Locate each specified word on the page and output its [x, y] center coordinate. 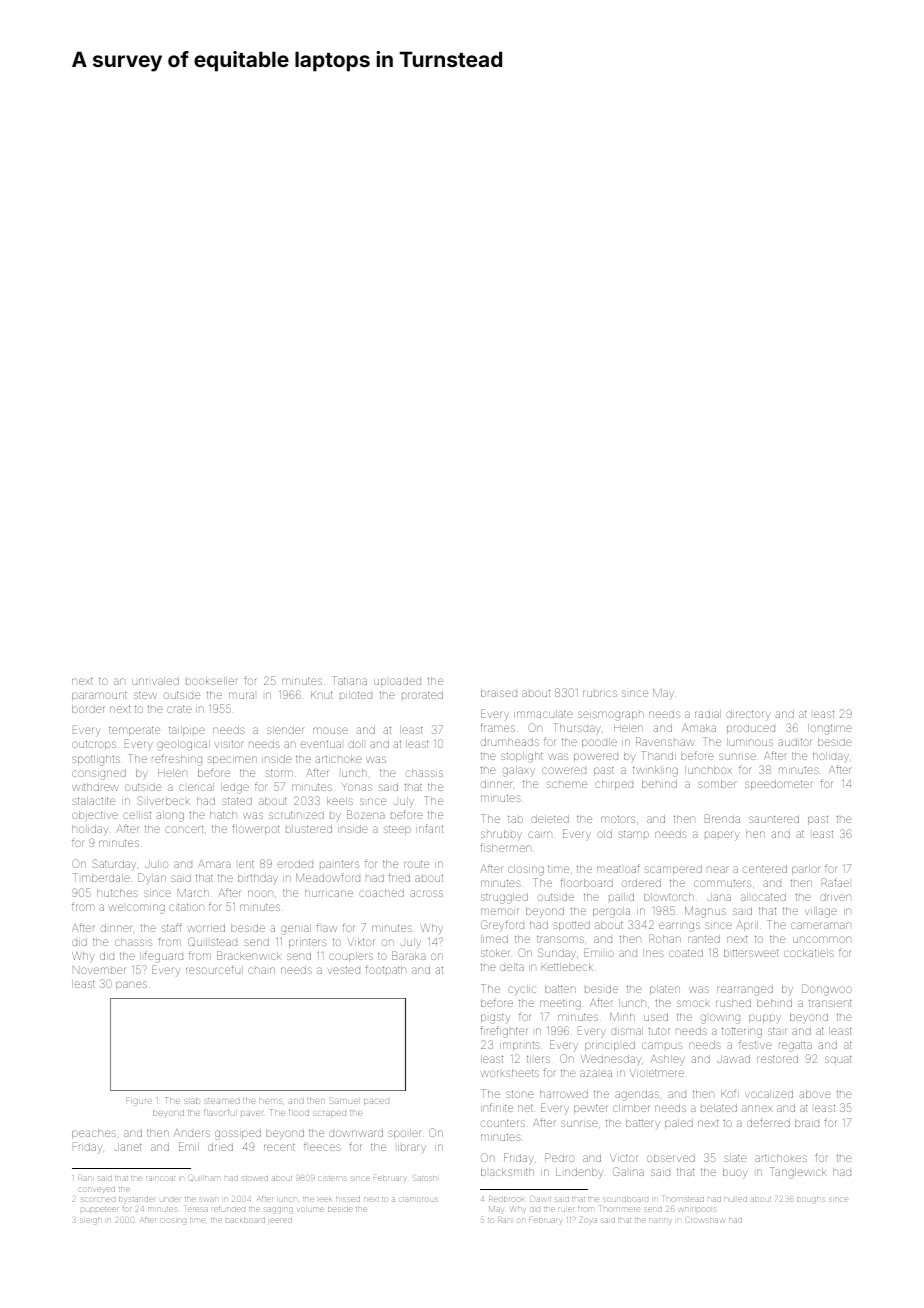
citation [186, 907]
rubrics [600, 693]
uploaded [397, 682]
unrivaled [155, 681]
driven [835, 897]
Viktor [361, 942]
